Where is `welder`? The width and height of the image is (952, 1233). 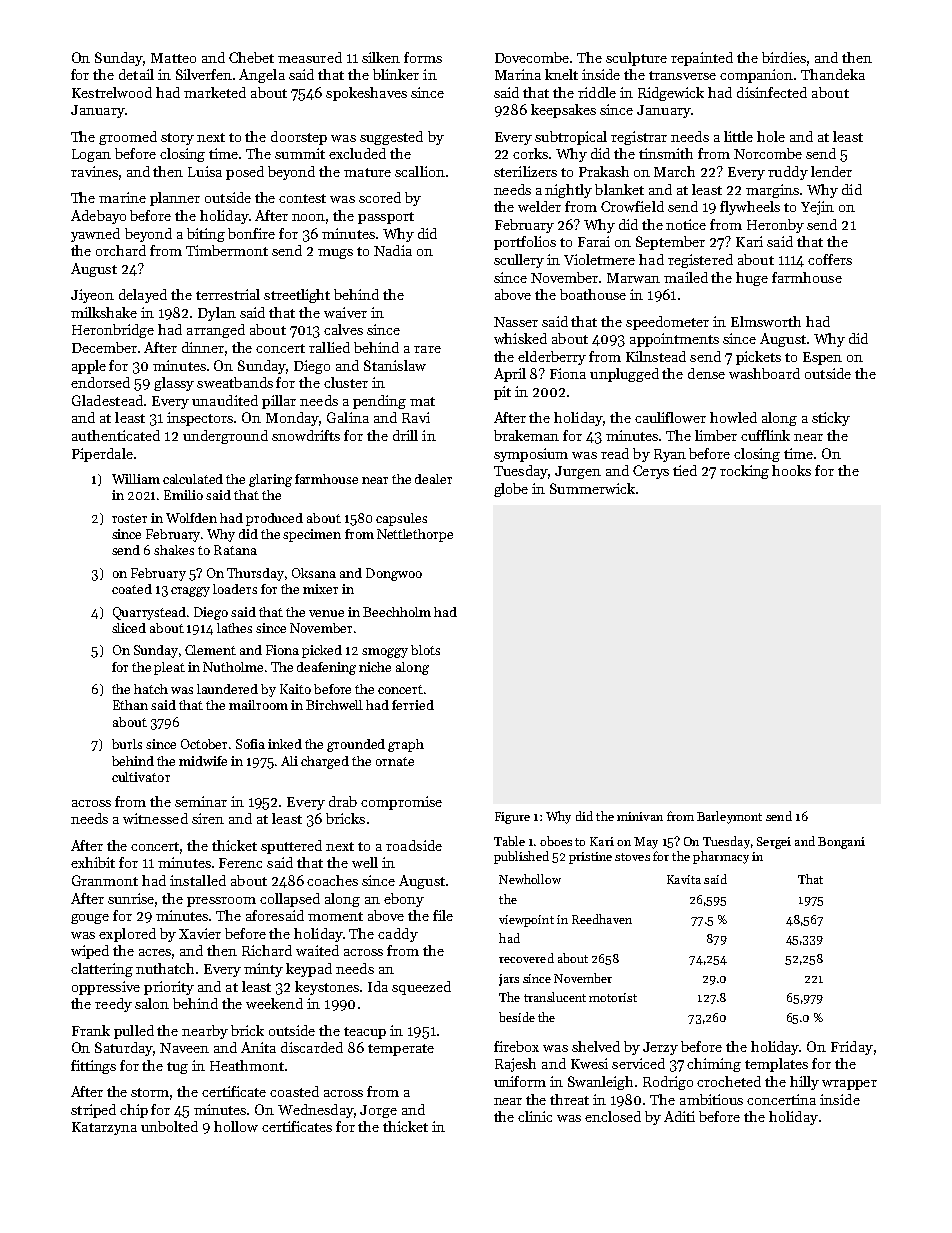 welder is located at coordinates (539, 206).
